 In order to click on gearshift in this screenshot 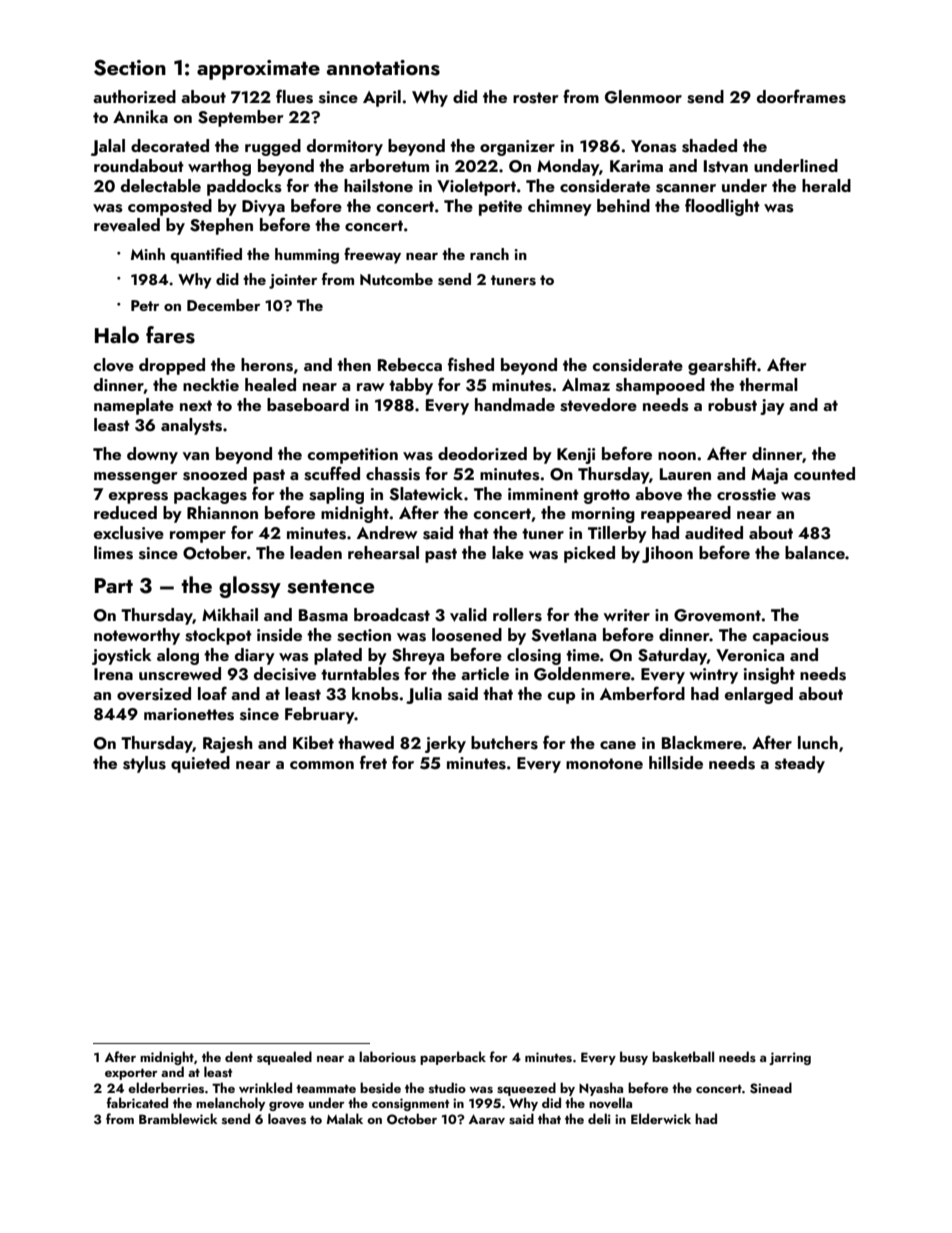, I will do `click(722, 366)`.
